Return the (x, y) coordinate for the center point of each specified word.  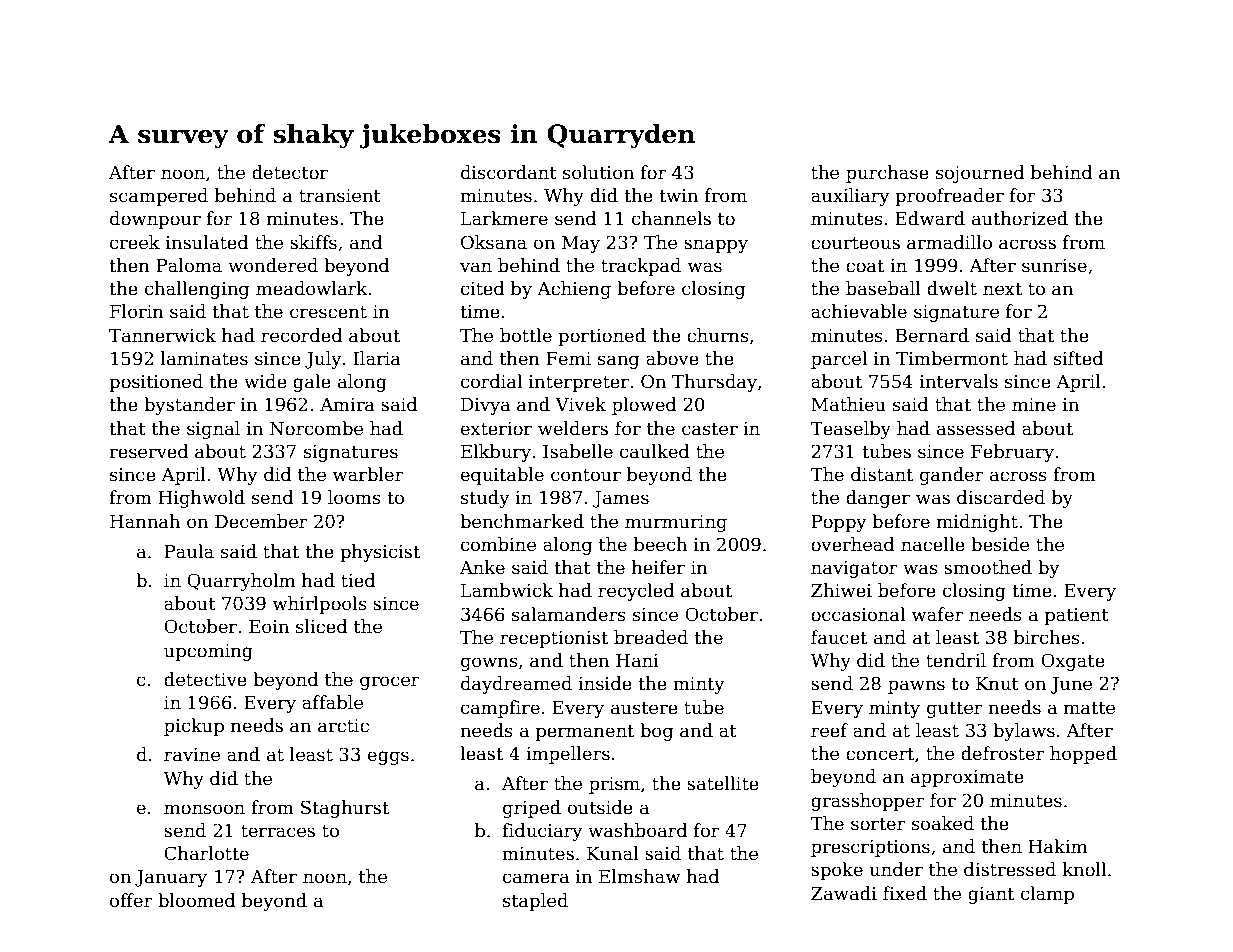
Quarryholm (241, 582)
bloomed (197, 900)
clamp (1047, 895)
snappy (716, 246)
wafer (937, 614)
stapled (535, 902)
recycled (636, 592)
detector (290, 172)
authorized (1020, 218)
